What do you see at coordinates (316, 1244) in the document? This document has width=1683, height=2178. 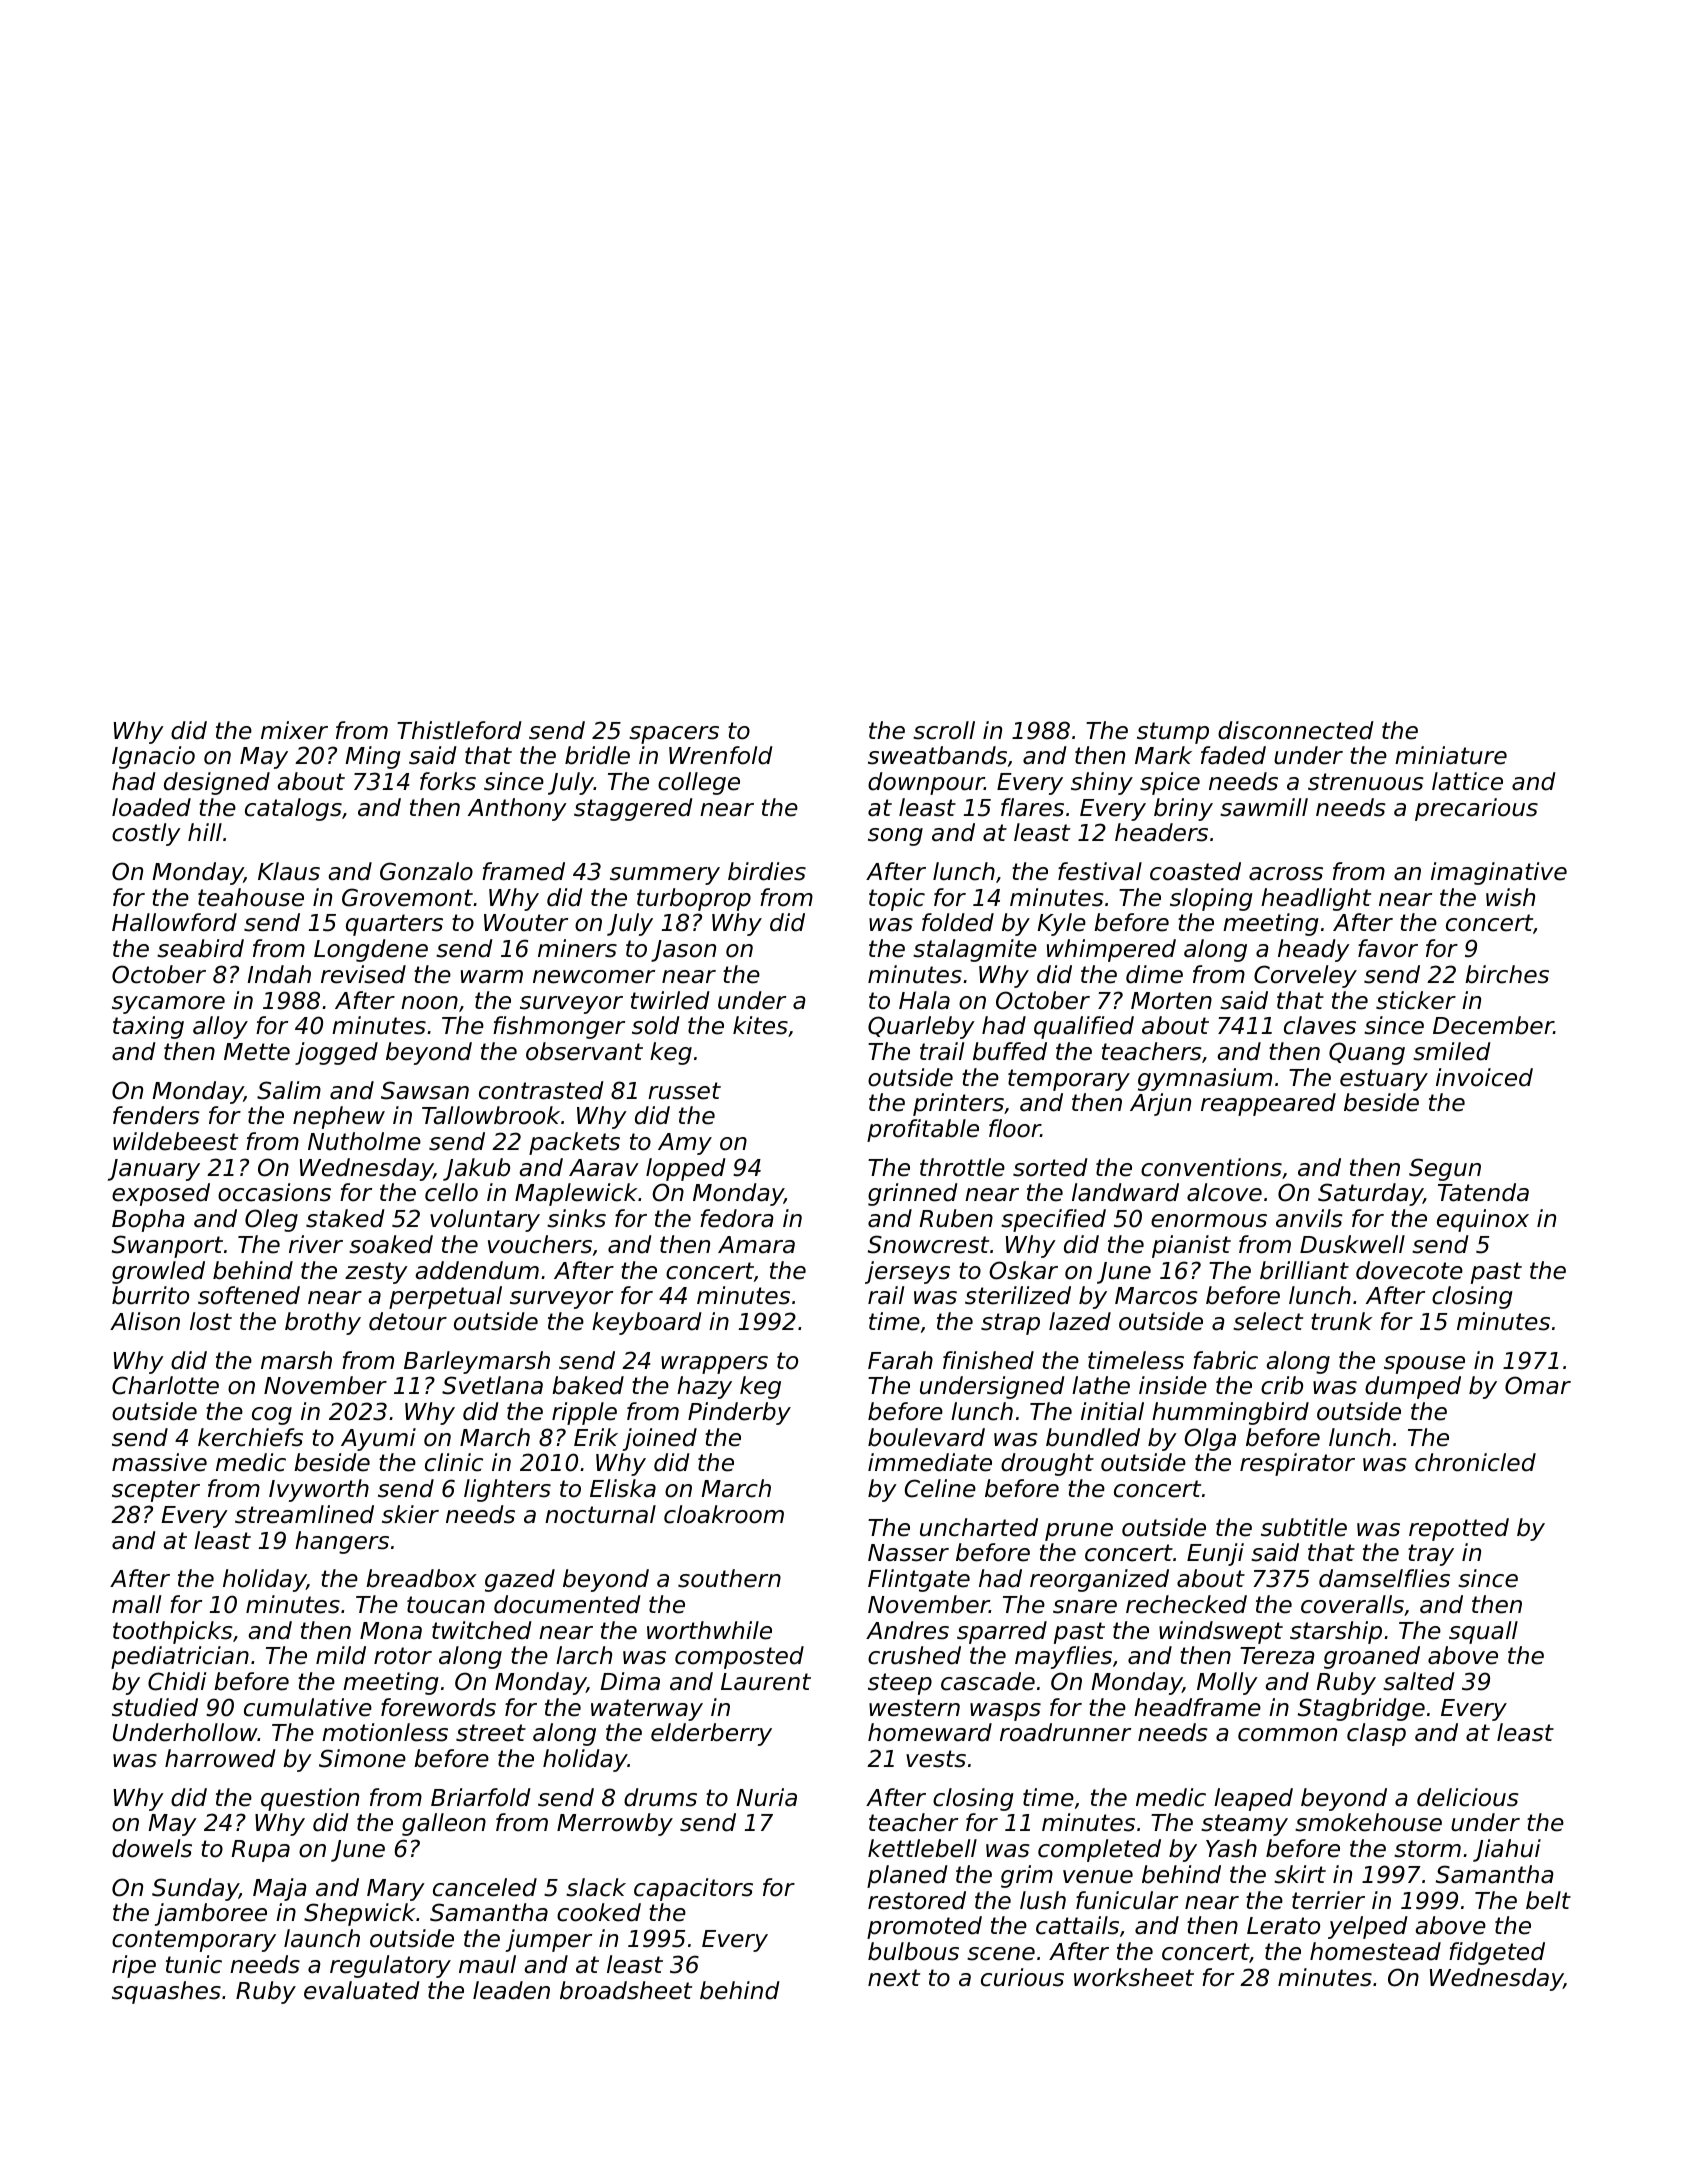 I see `river` at bounding box center [316, 1244].
